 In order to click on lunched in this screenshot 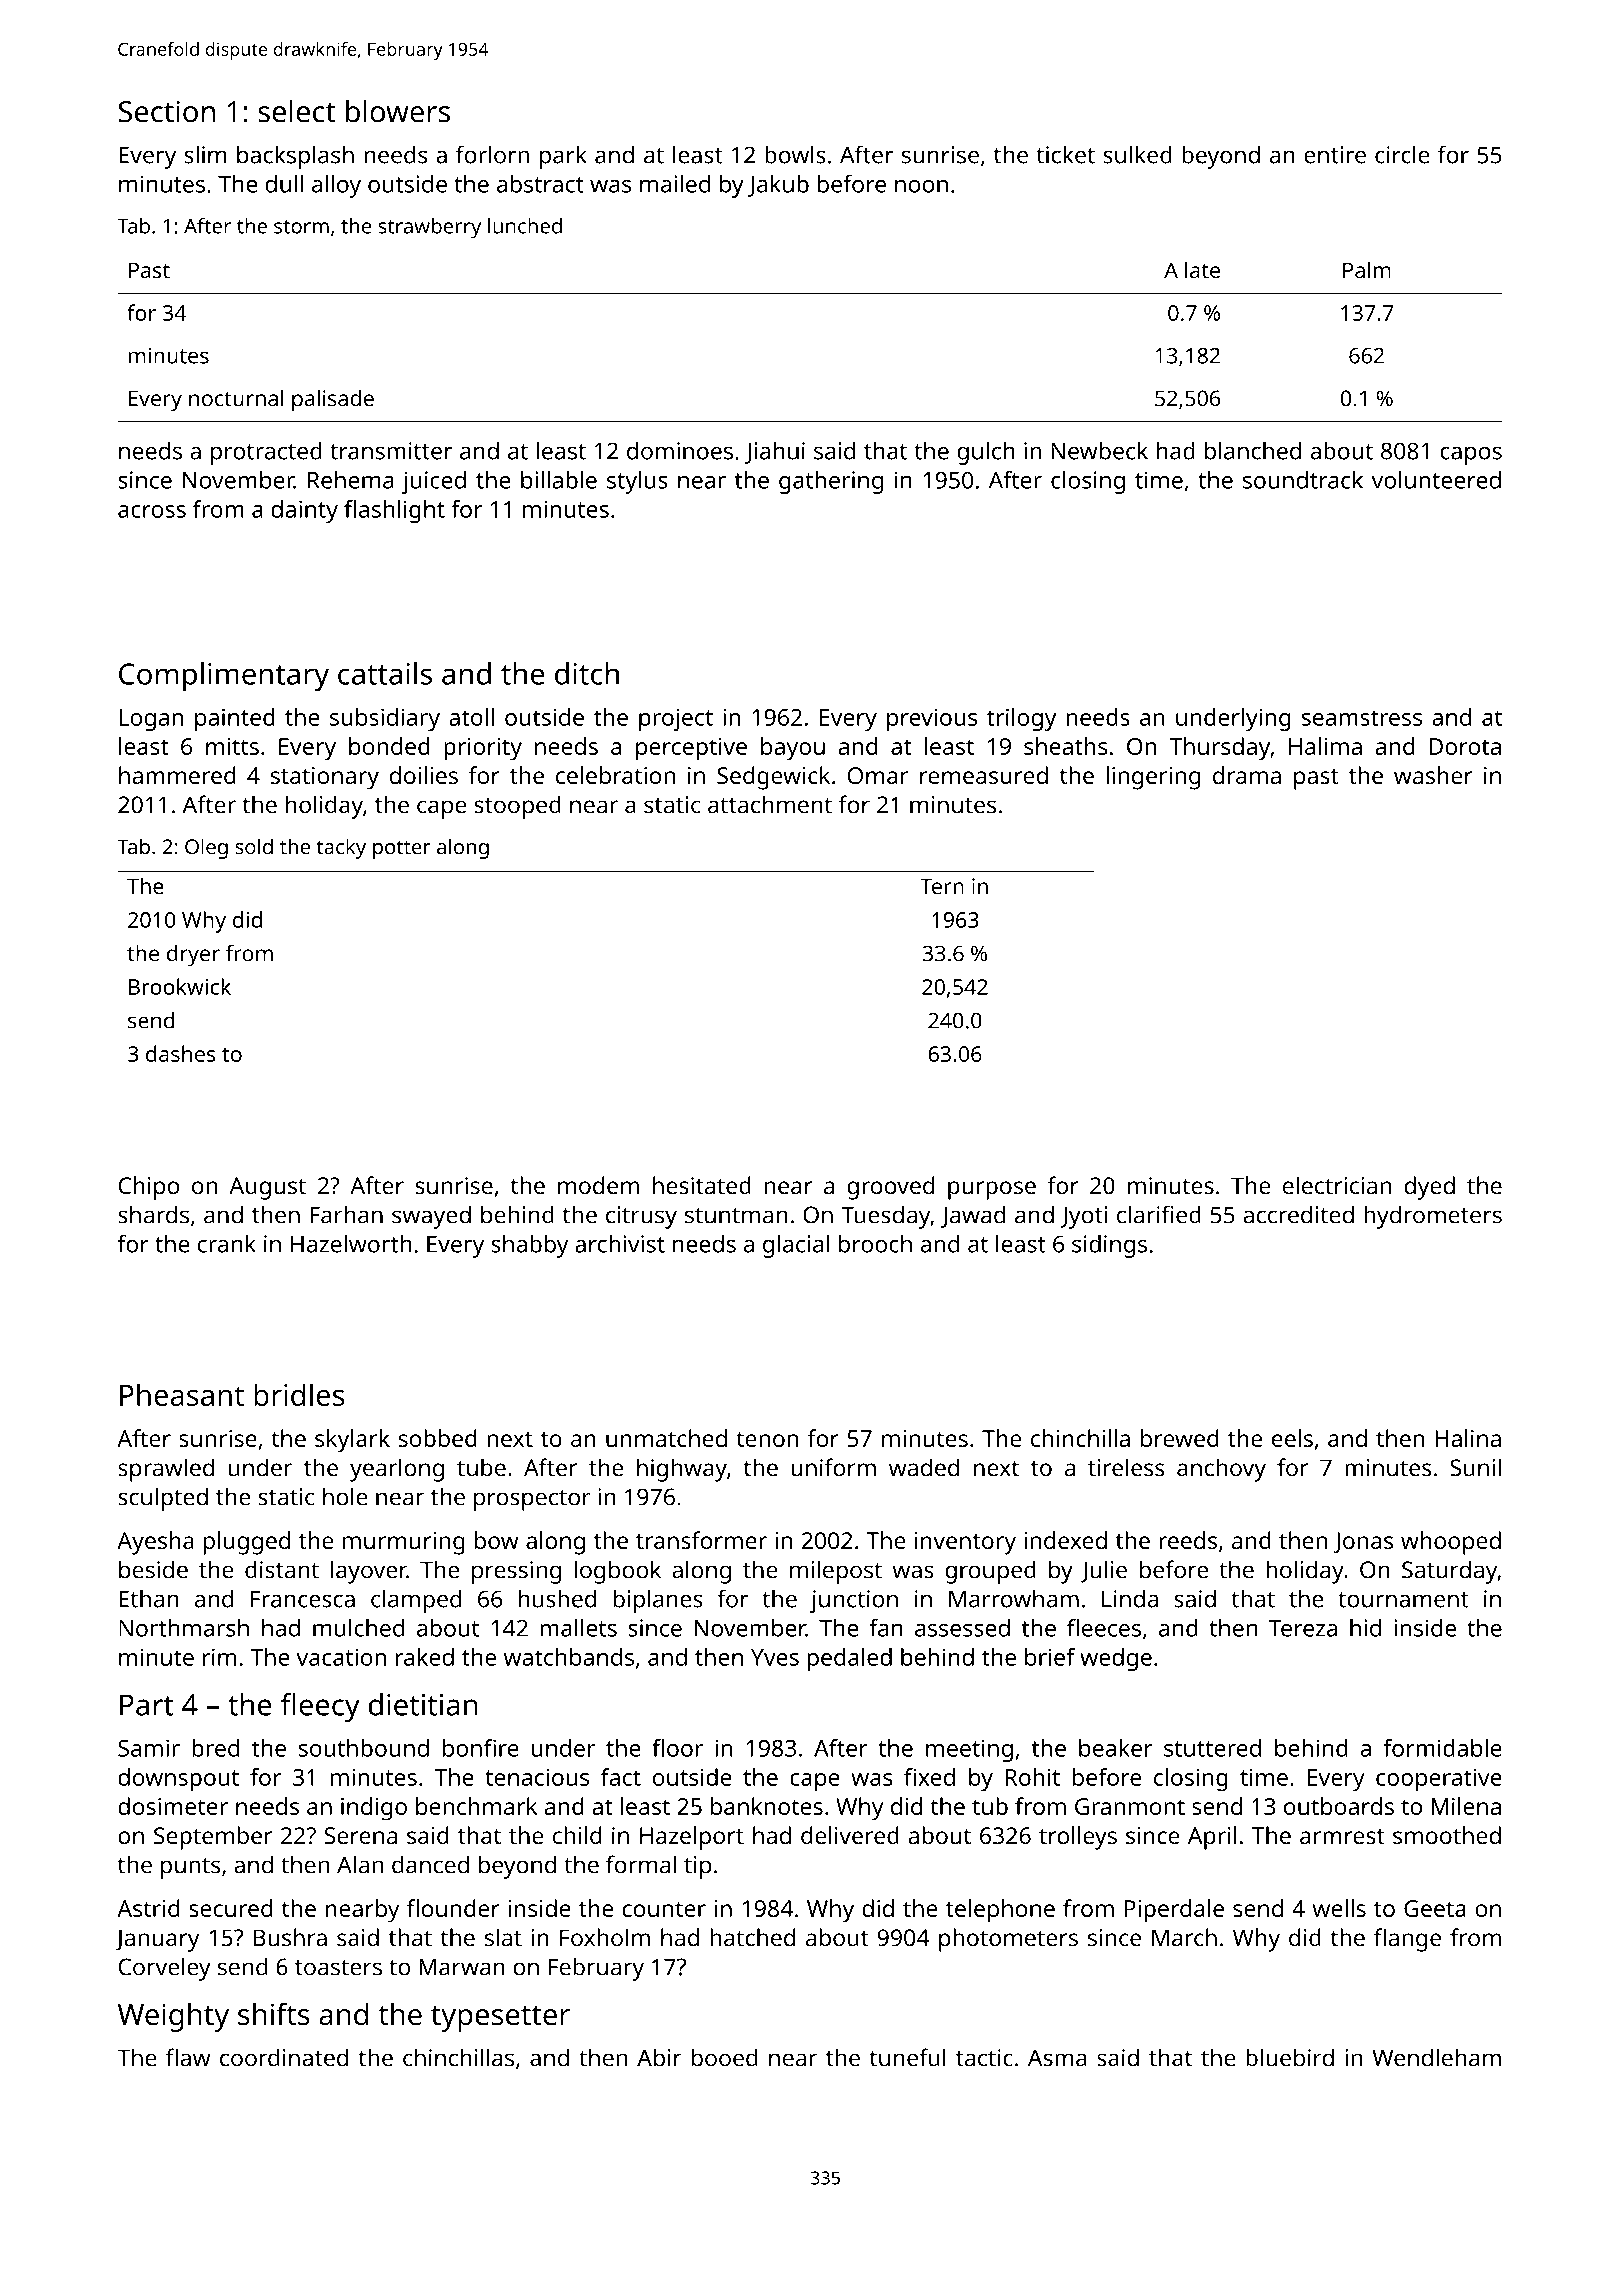, I will do `click(525, 226)`.
